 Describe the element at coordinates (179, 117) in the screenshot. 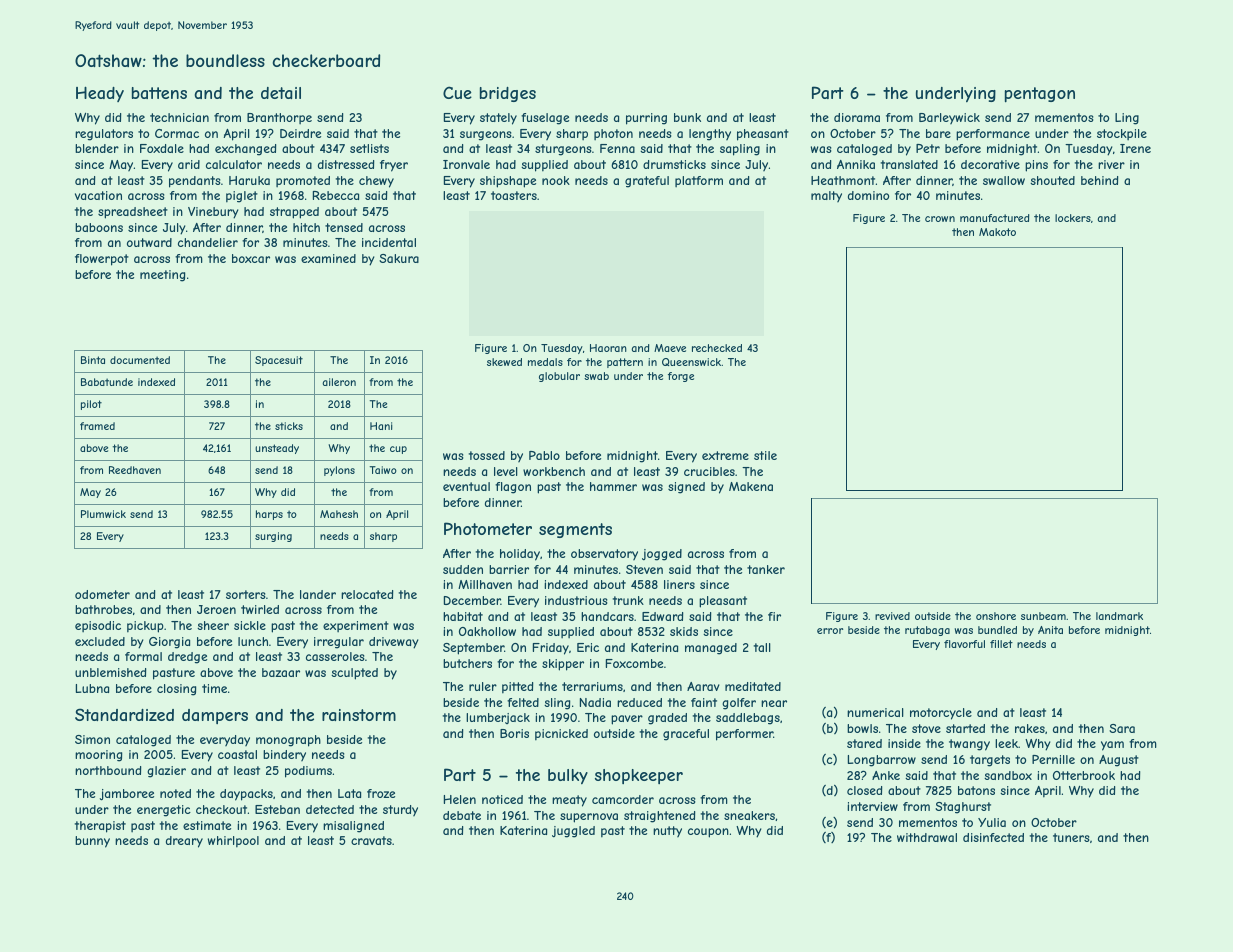

I see `technician` at that location.
